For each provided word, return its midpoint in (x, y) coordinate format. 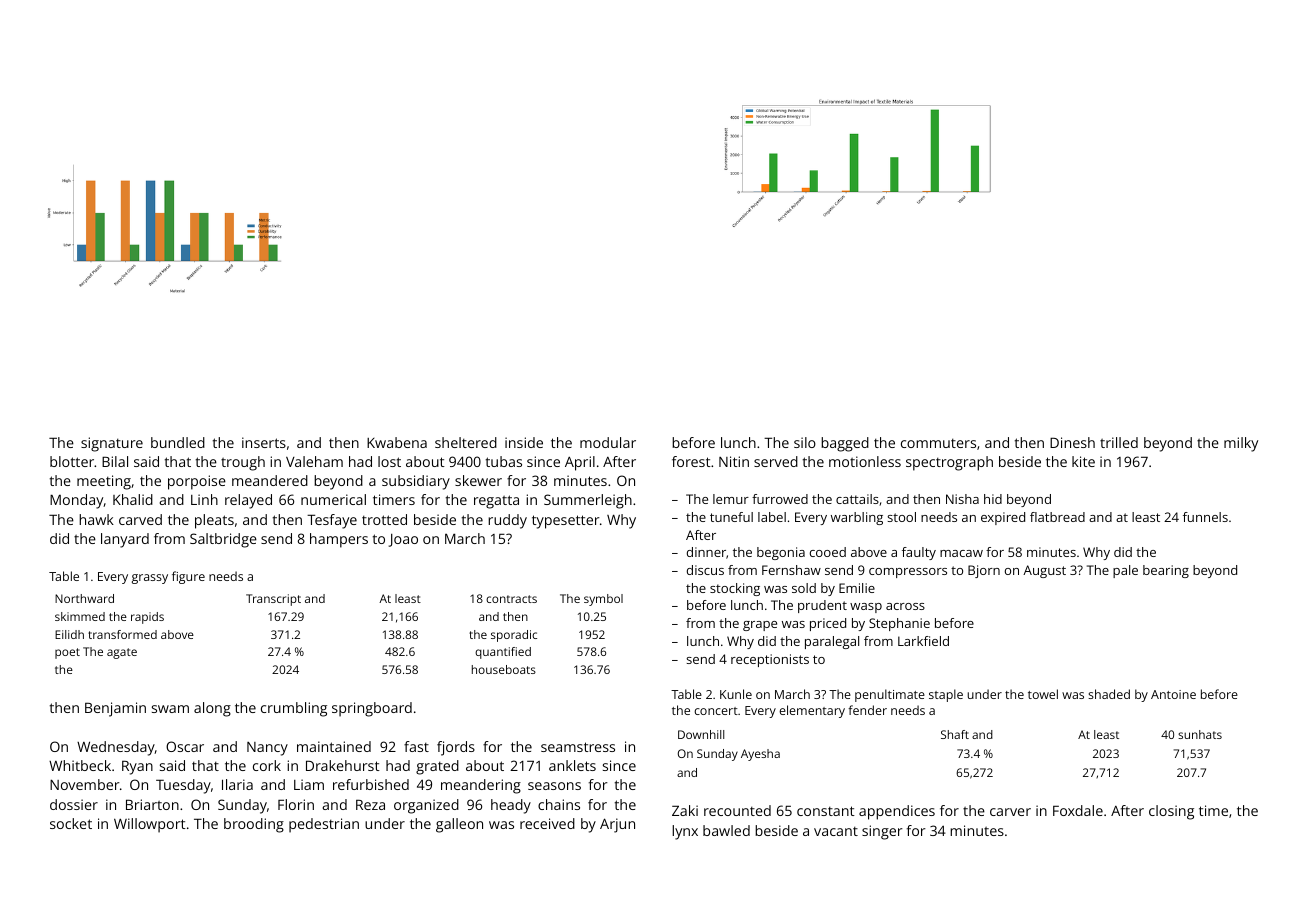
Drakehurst (343, 765)
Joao (403, 540)
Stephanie (899, 624)
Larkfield (923, 641)
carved (140, 519)
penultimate (890, 695)
